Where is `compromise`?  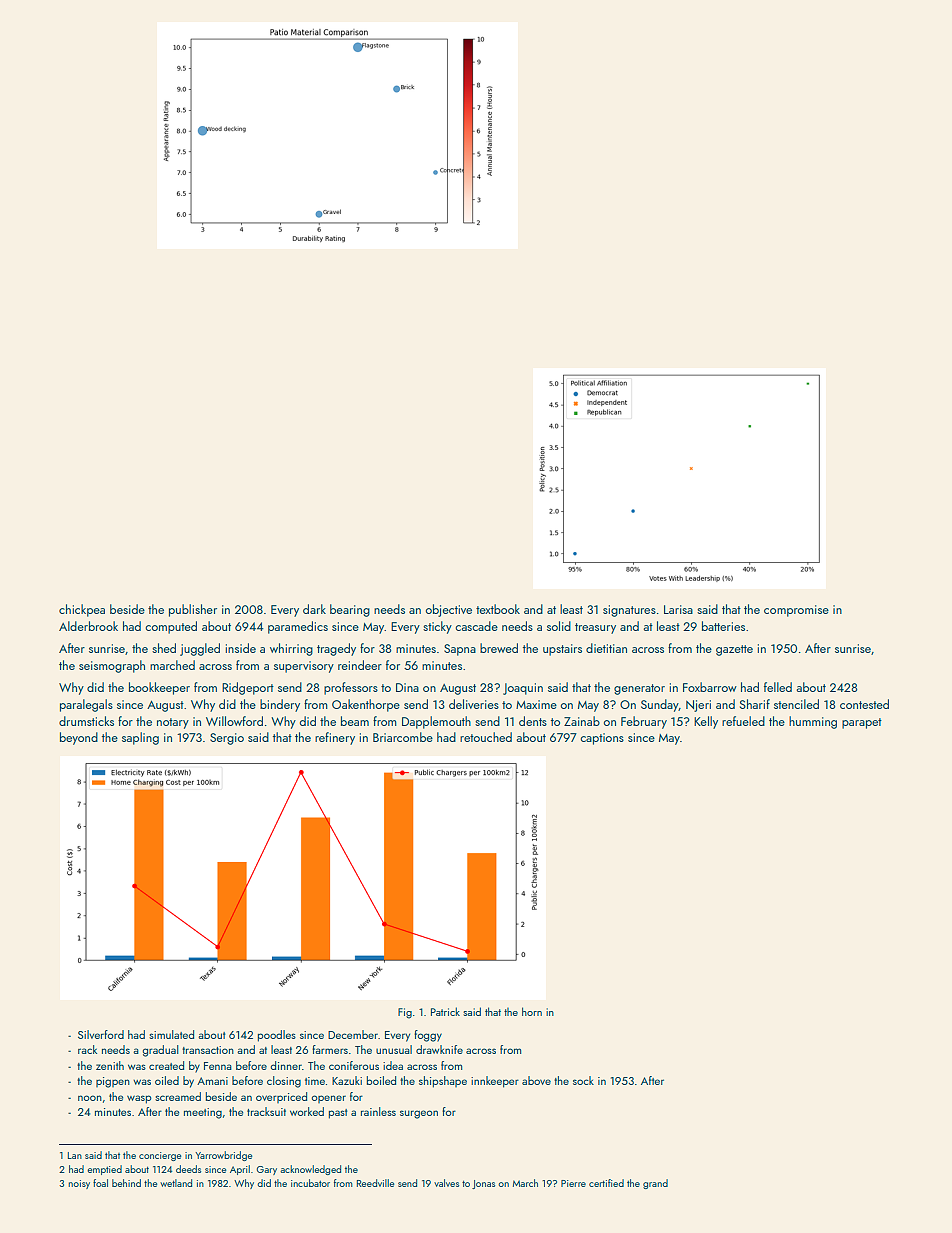
compromise is located at coordinates (796, 611).
